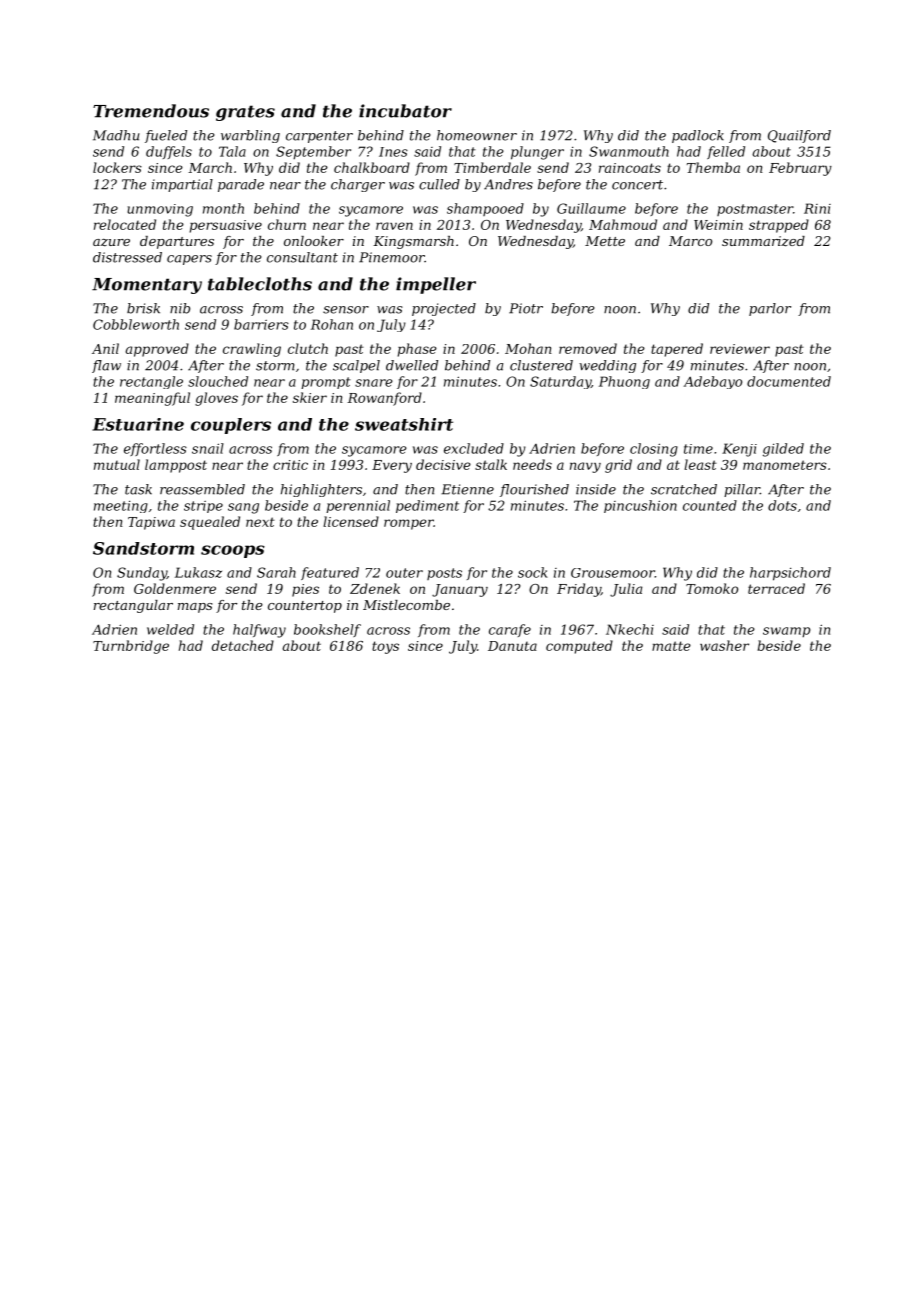 This image has height=1314, width=924. Describe the element at coordinates (117, 167) in the image. I see `lockers` at that location.
